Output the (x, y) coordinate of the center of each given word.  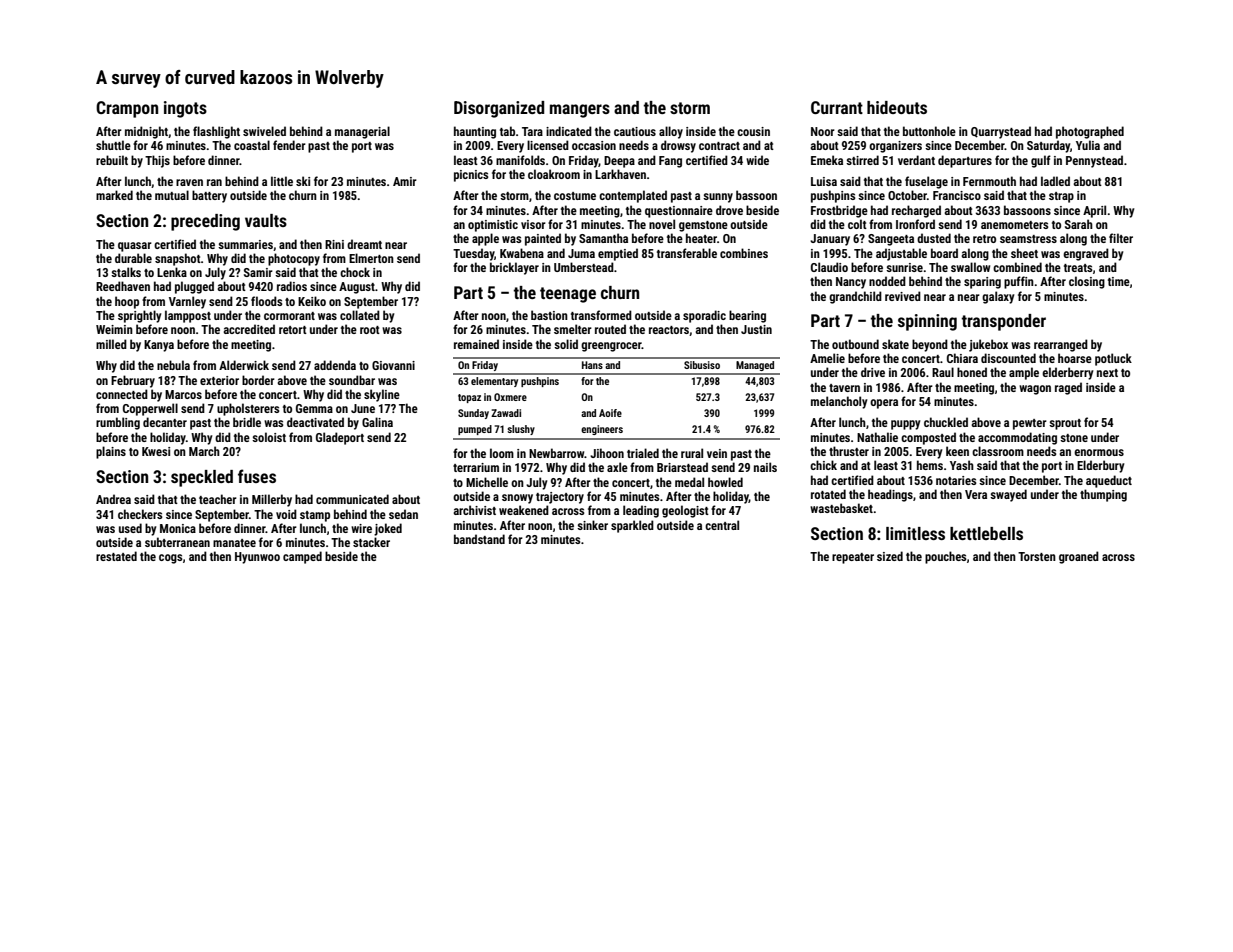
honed (972, 372)
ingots (185, 109)
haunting (475, 132)
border (258, 380)
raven (189, 182)
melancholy (839, 402)
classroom (998, 451)
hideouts (897, 107)
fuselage (926, 182)
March (204, 451)
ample (1024, 373)
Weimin (114, 329)
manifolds (520, 160)
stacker (371, 542)
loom (502, 453)
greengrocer (611, 347)
